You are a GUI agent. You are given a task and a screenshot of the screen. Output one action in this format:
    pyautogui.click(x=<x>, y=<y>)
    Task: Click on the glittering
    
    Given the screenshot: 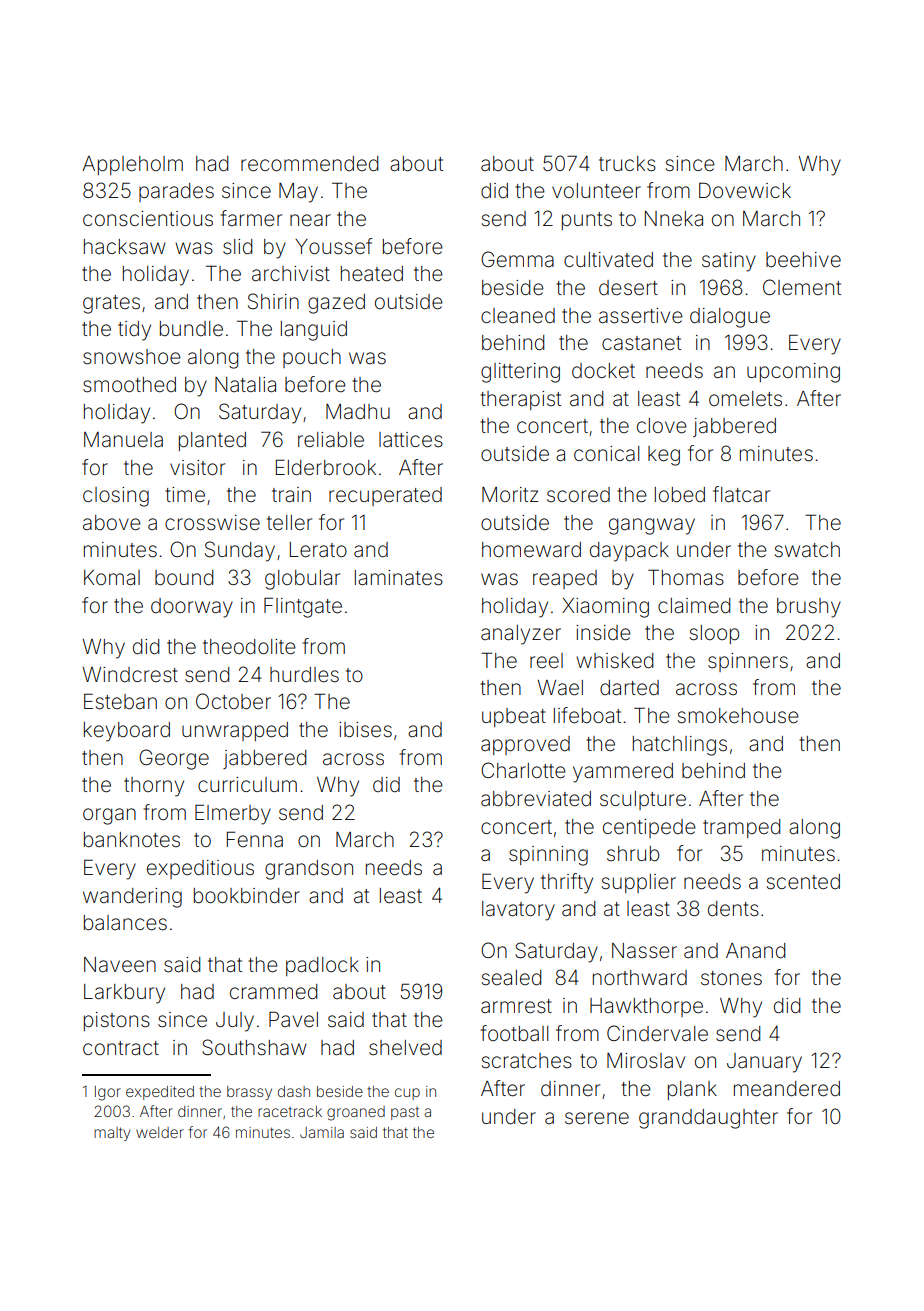 What is the action you would take?
    pyautogui.click(x=520, y=373)
